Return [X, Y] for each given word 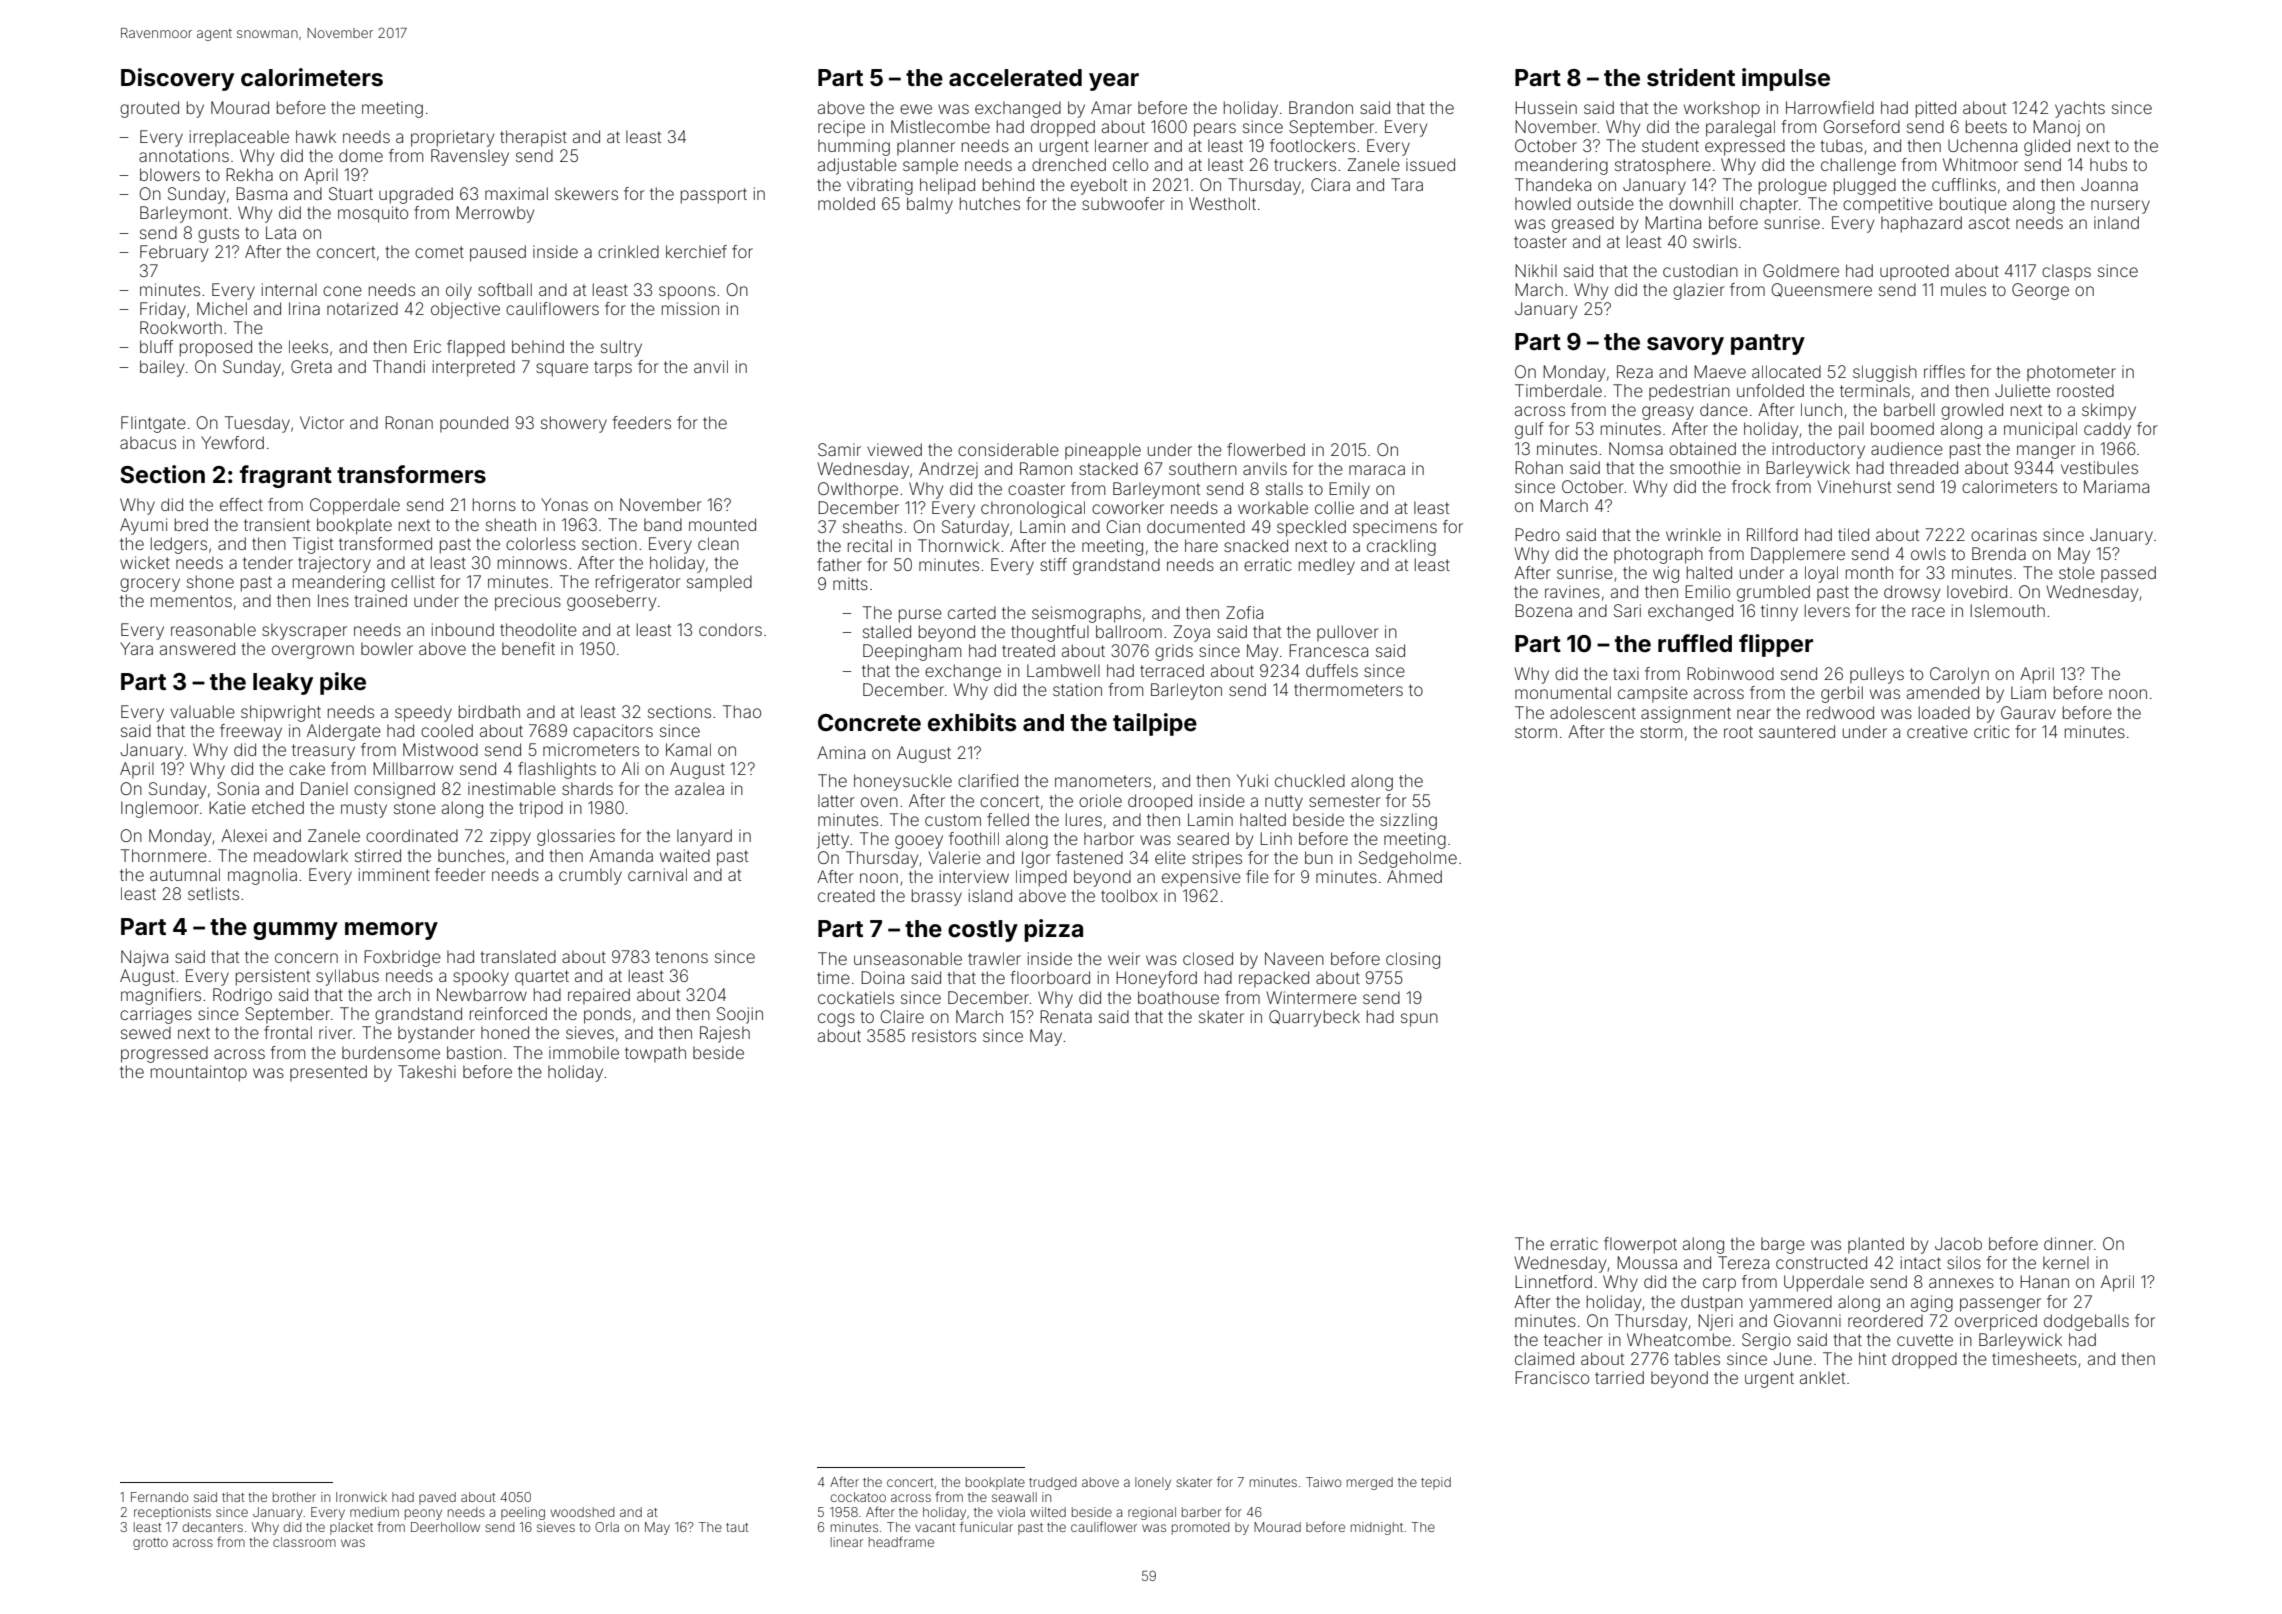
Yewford [232, 442]
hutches [990, 203]
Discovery [177, 79]
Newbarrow [482, 994]
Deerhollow [445, 1527]
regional [1152, 1513]
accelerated [1015, 78]
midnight [1377, 1528]
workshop [1722, 109]
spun [1419, 1020]
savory [1685, 346]
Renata [1066, 1016]
